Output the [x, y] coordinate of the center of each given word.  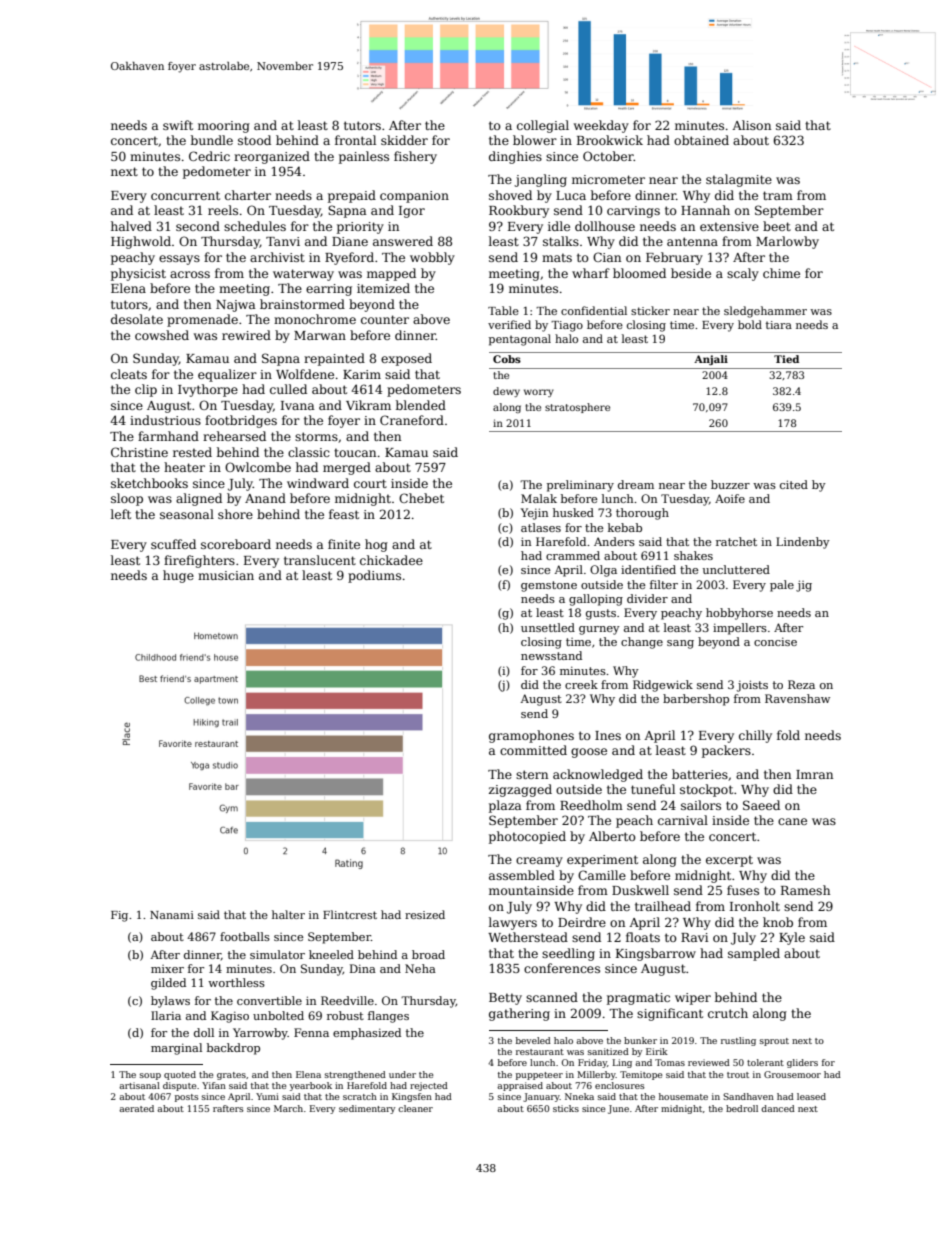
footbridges [241, 421]
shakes [693, 555]
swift [178, 125]
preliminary [580, 486]
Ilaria [166, 1015]
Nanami [172, 915]
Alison [751, 125]
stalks [561, 241]
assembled [522, 875]
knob [778, 922]
